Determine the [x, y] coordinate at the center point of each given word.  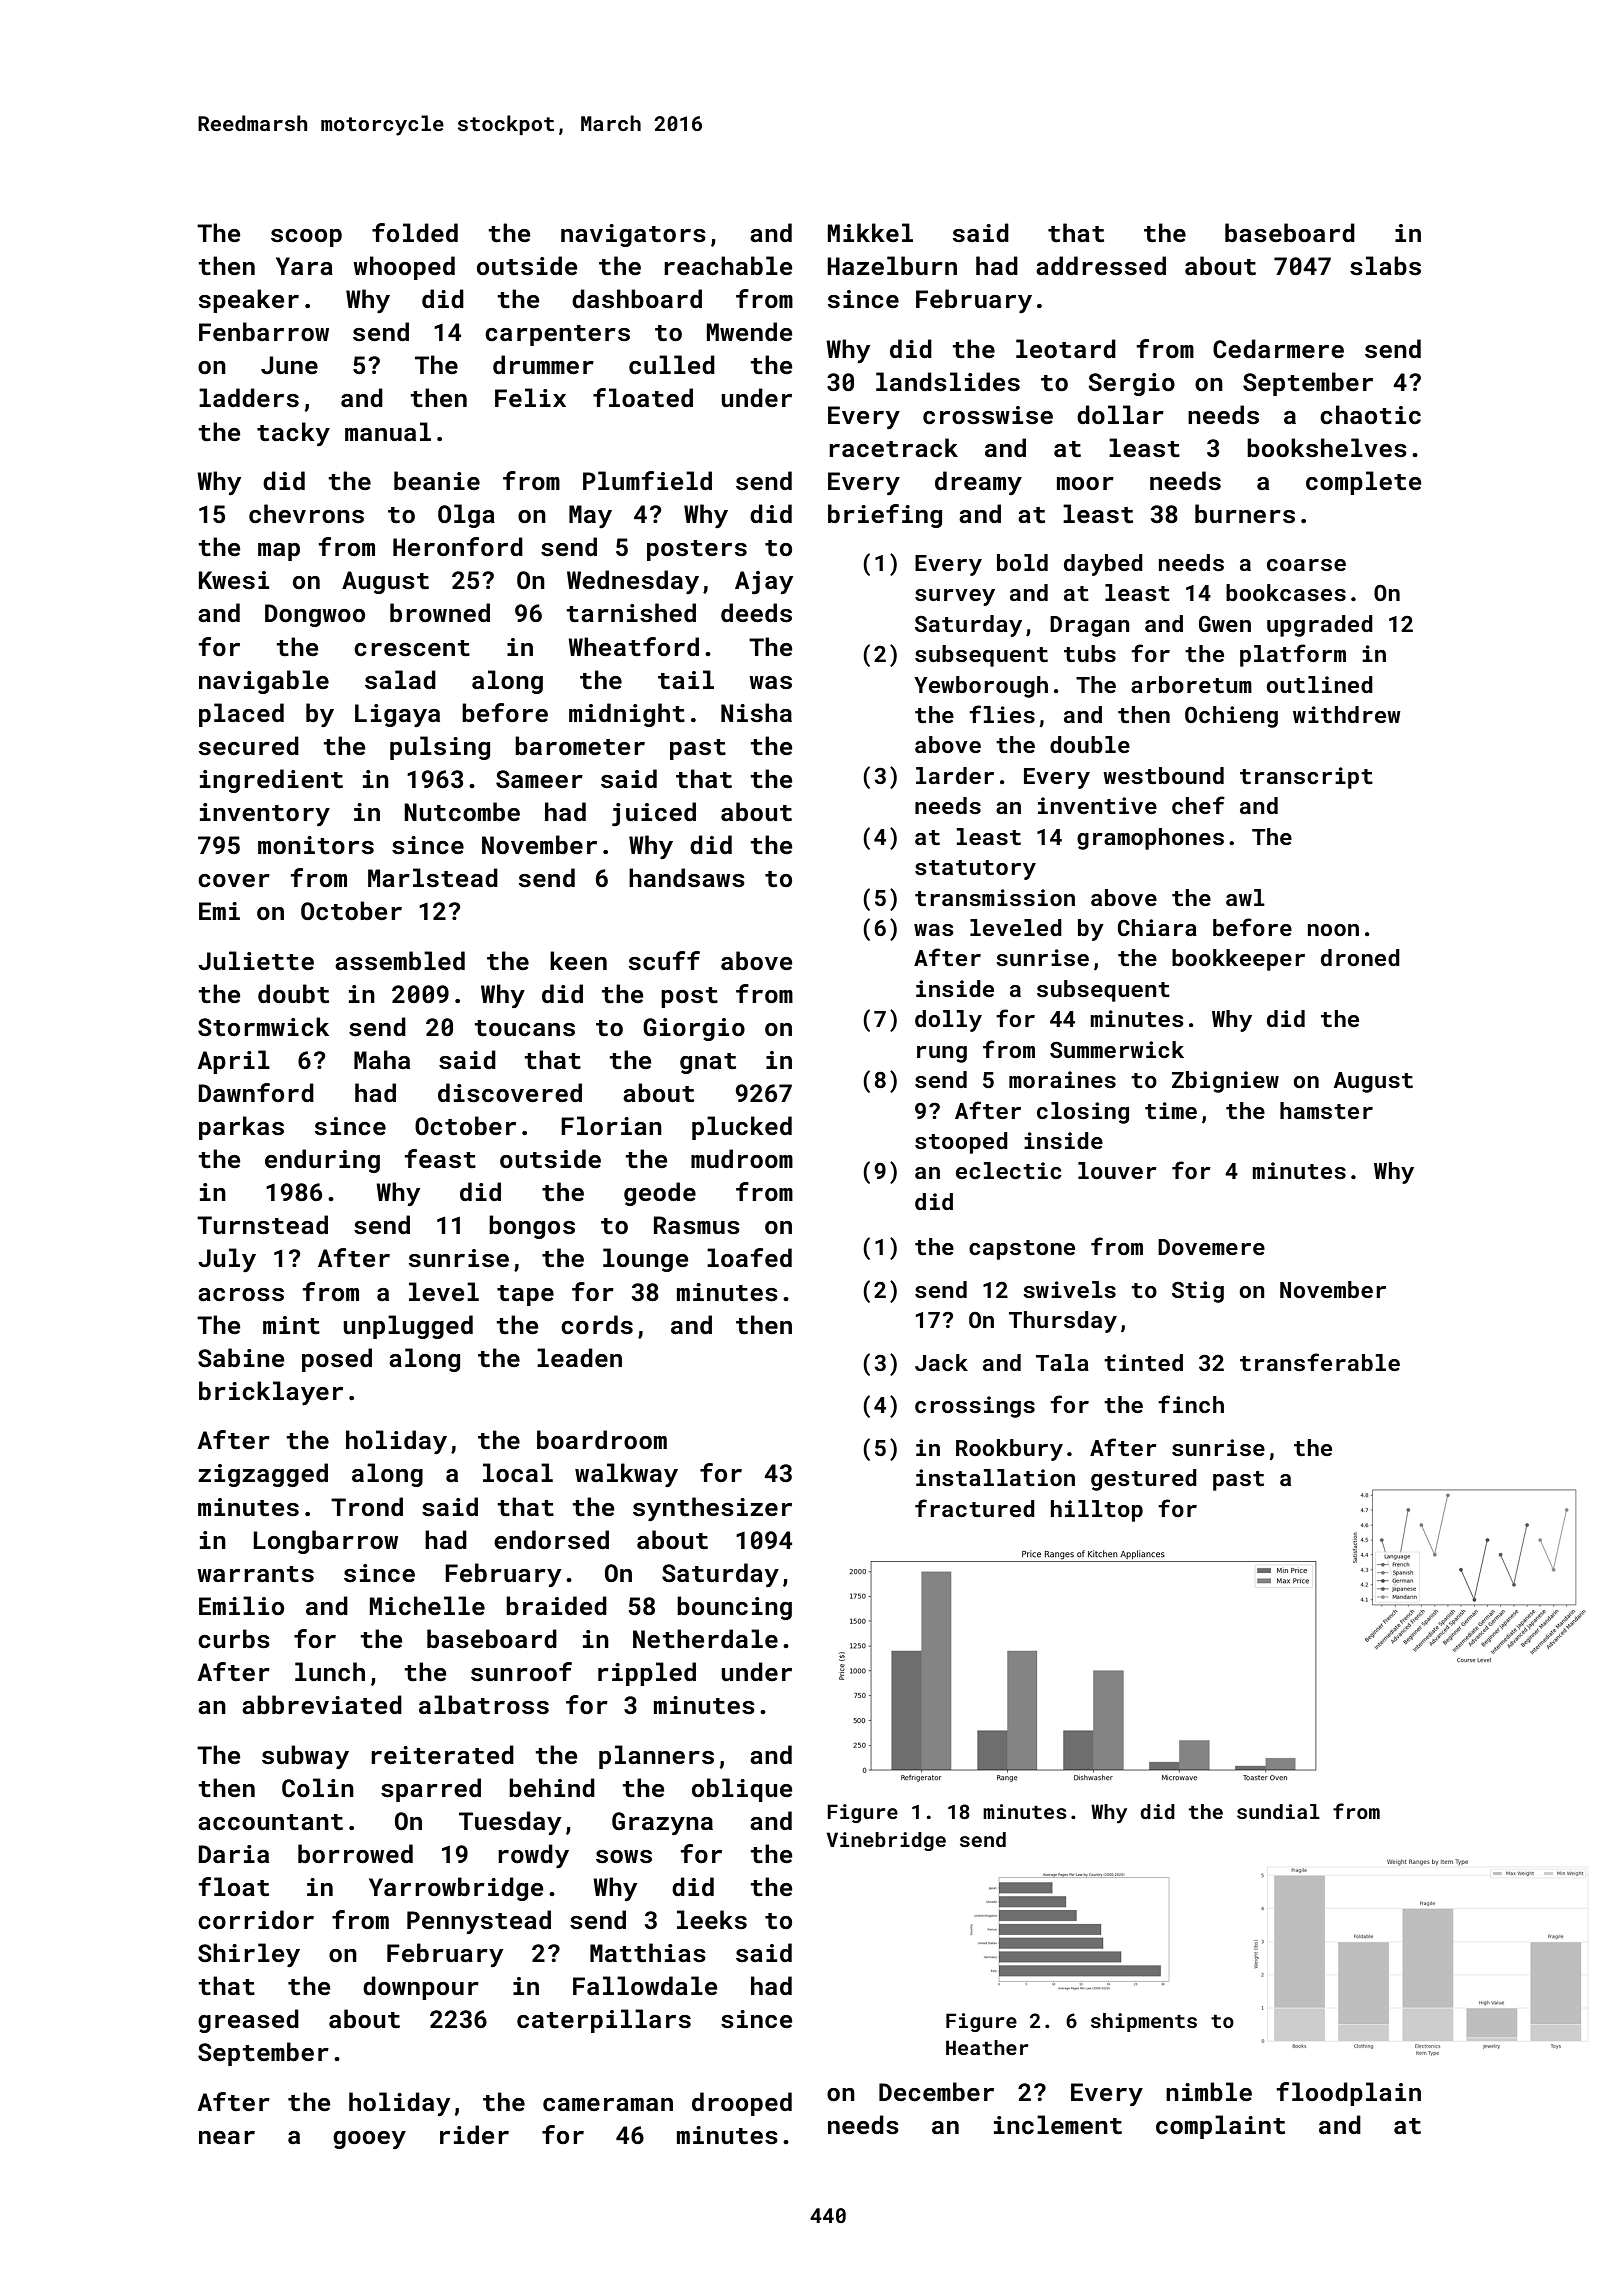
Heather [987, 2047]
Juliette [256, 961]
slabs [1385, 266]
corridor [256, 1920]
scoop [306, 238]
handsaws [687, 878]
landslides [948, 382]
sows [624, 1857]
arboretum [1191, 684]
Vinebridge [886, 1841]
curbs [234, 1639]
